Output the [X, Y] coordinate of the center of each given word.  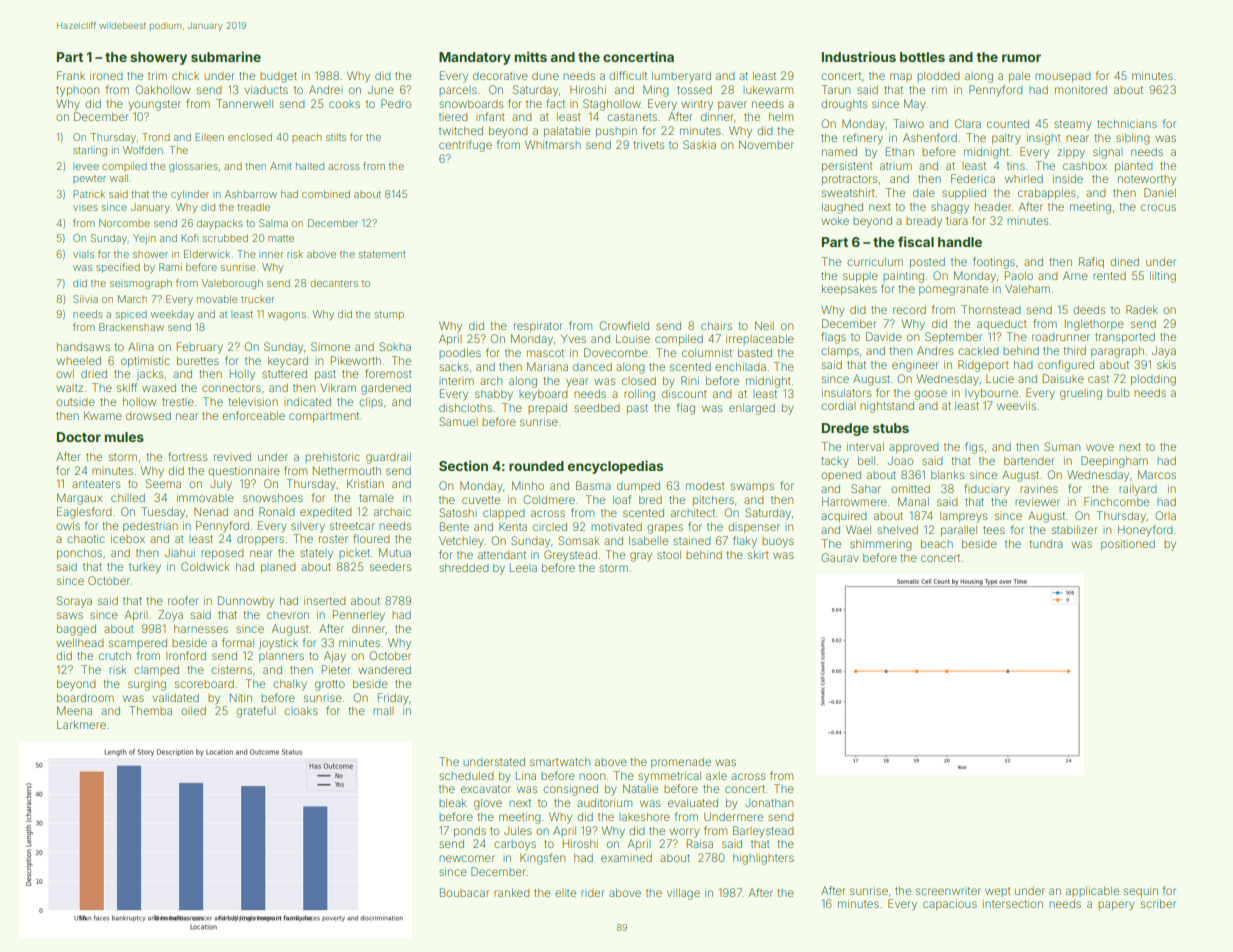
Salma [273, 223]
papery [1116, 906]
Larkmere [81, 725]
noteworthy [1147, 180]
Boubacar [464, 892]
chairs [716, 325]
